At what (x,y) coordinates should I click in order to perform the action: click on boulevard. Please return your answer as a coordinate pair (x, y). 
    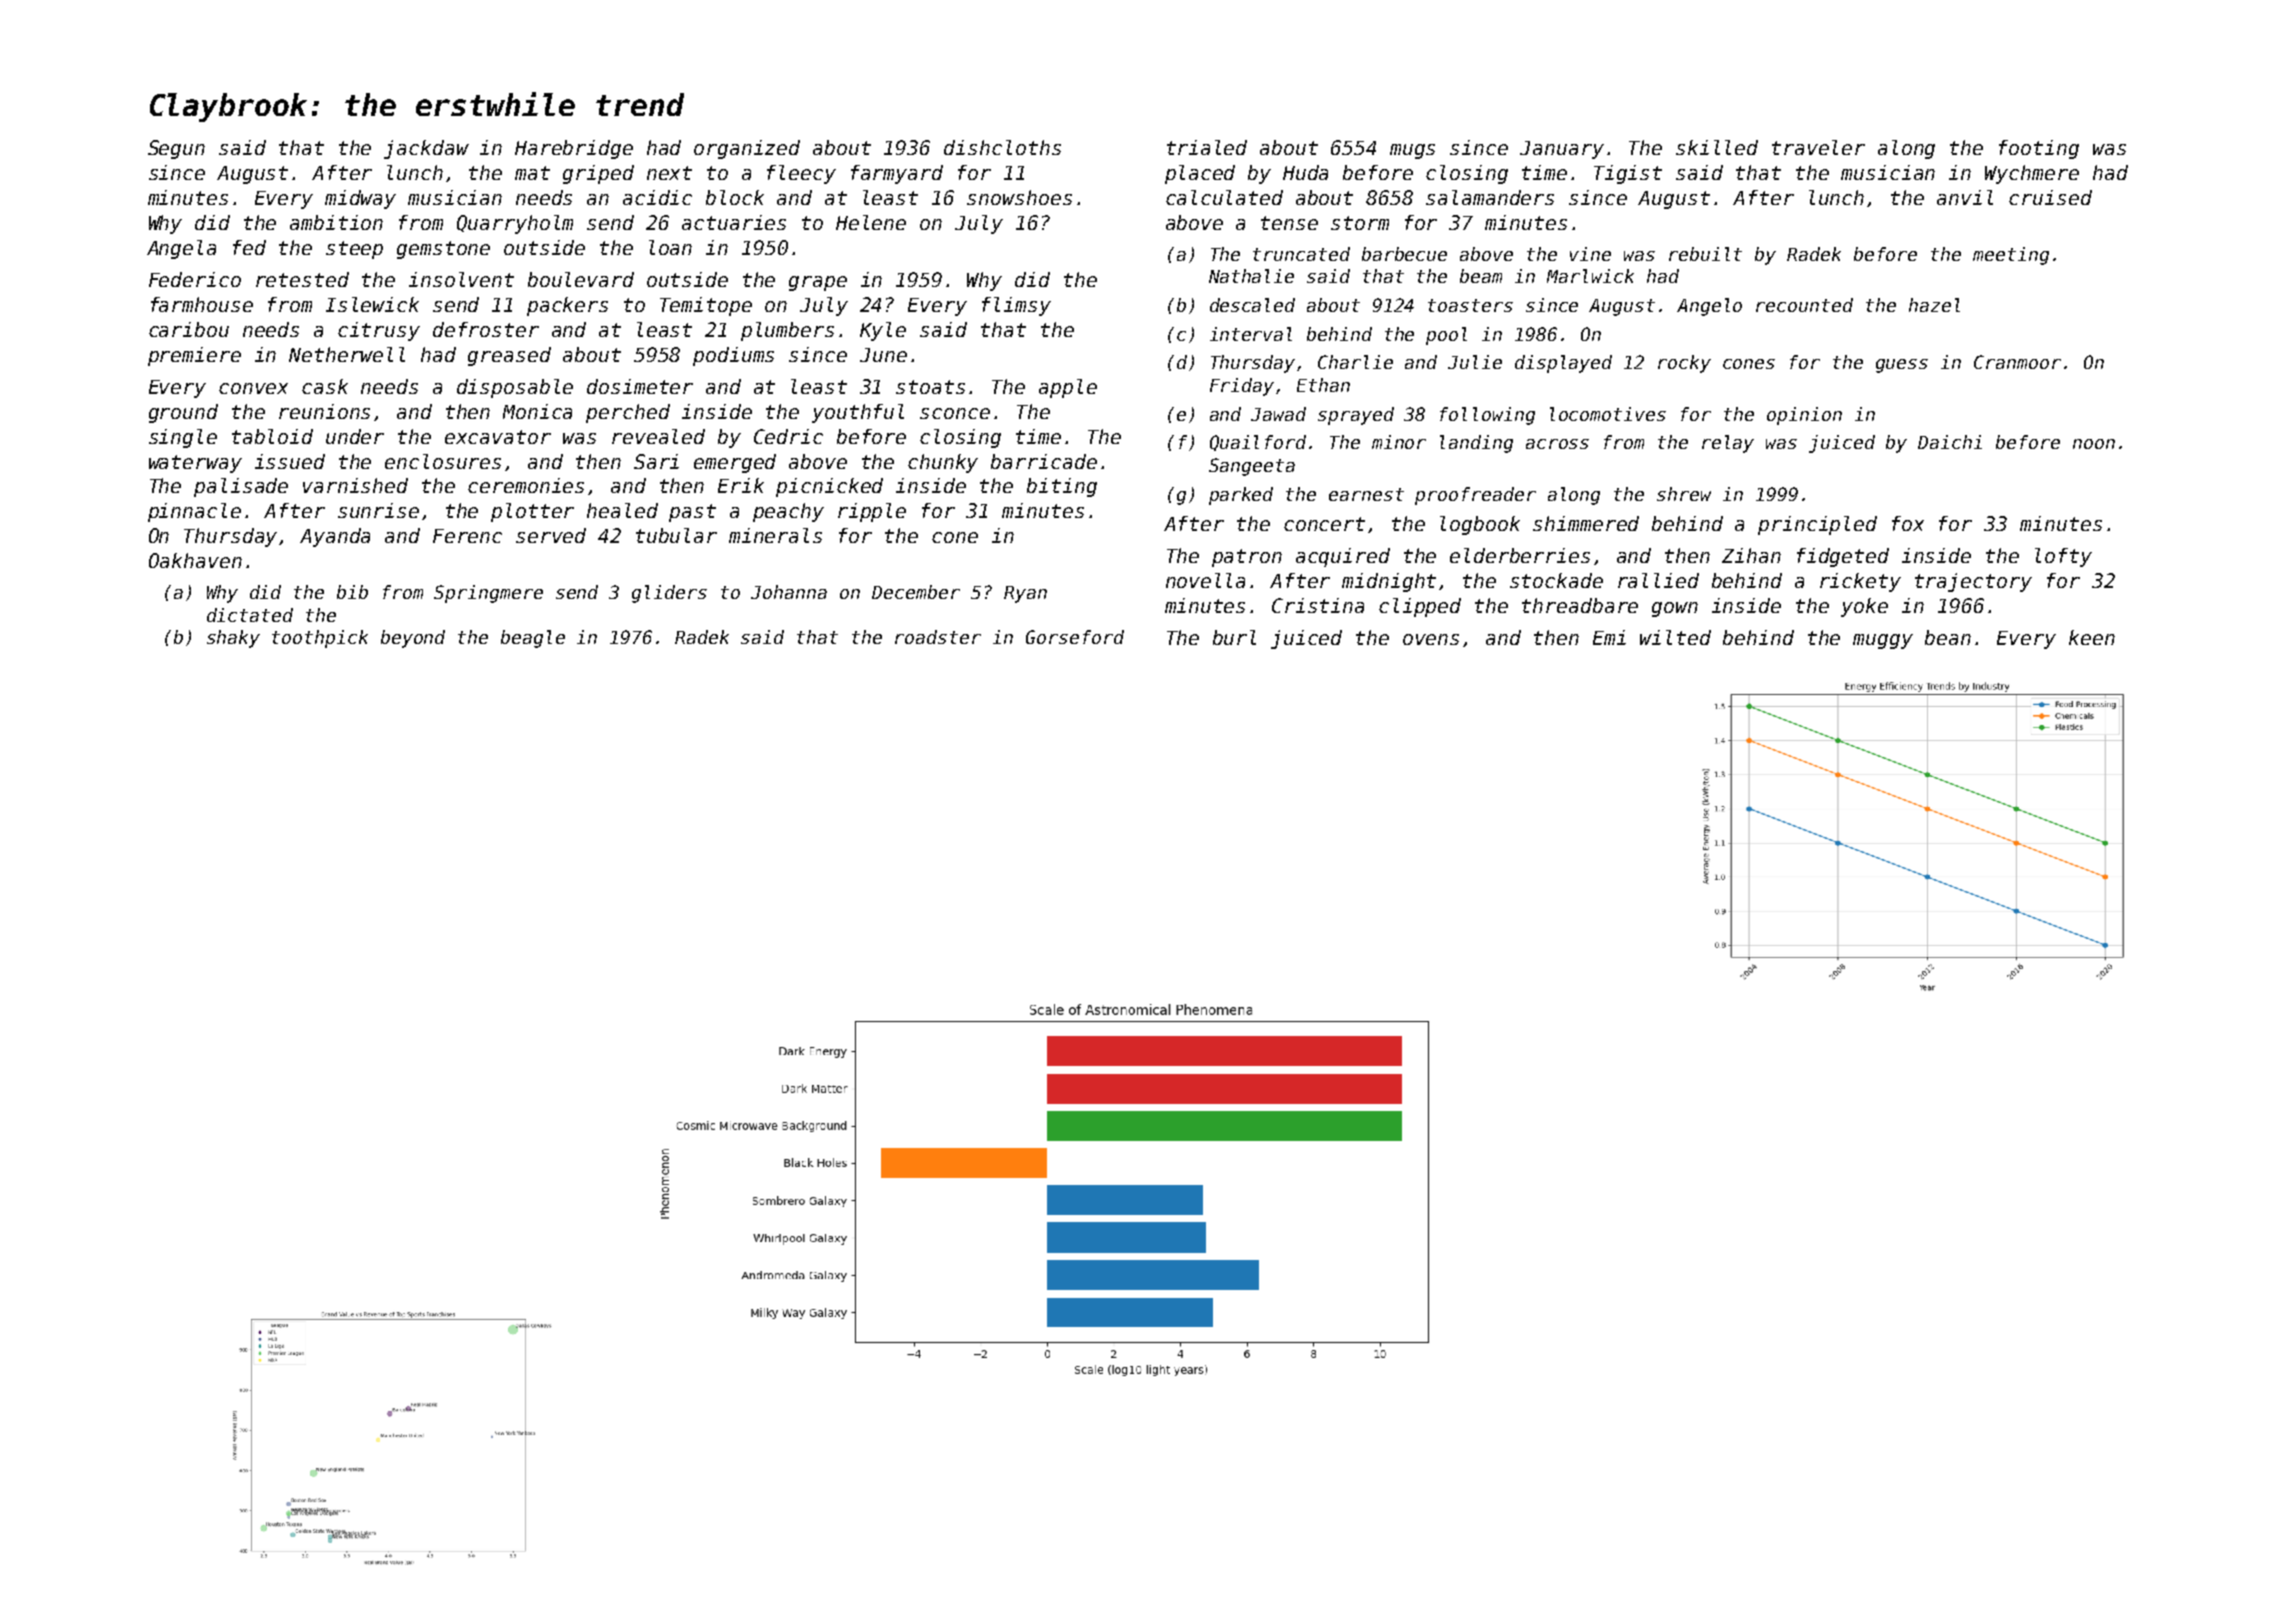
    Looking at the image, I should click on (581, 279).
